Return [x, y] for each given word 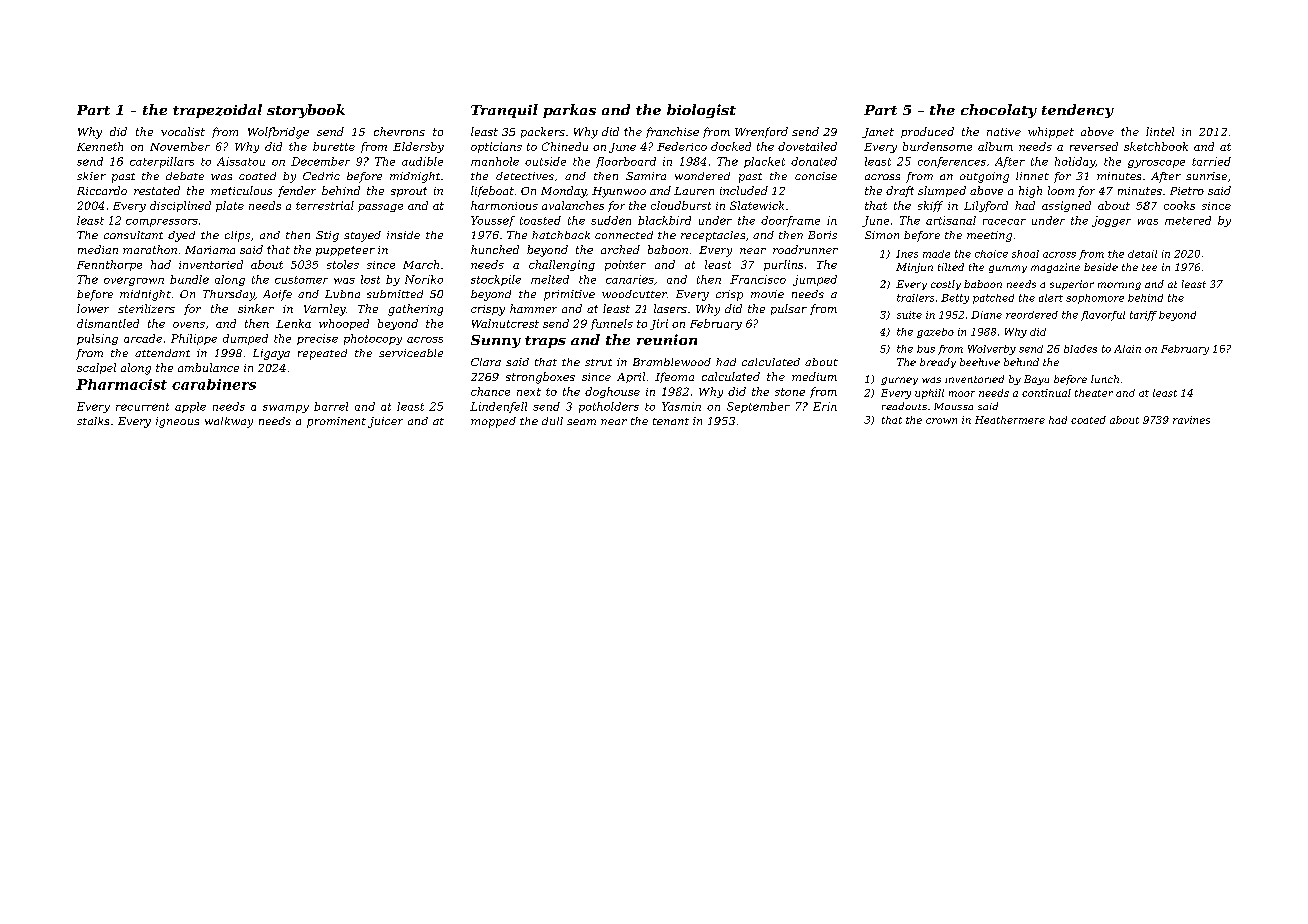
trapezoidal [217, 111]
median [98, 249]
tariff [1143, 316]
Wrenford [761, 132]
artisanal [951, 220]
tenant [671, 421]
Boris [822, 235]
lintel [1160, 131]
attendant [162, 353]
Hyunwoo [619, 192]
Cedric [321, 176]
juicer [385, 422]
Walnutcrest [505, 323]
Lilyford [986, 206]
